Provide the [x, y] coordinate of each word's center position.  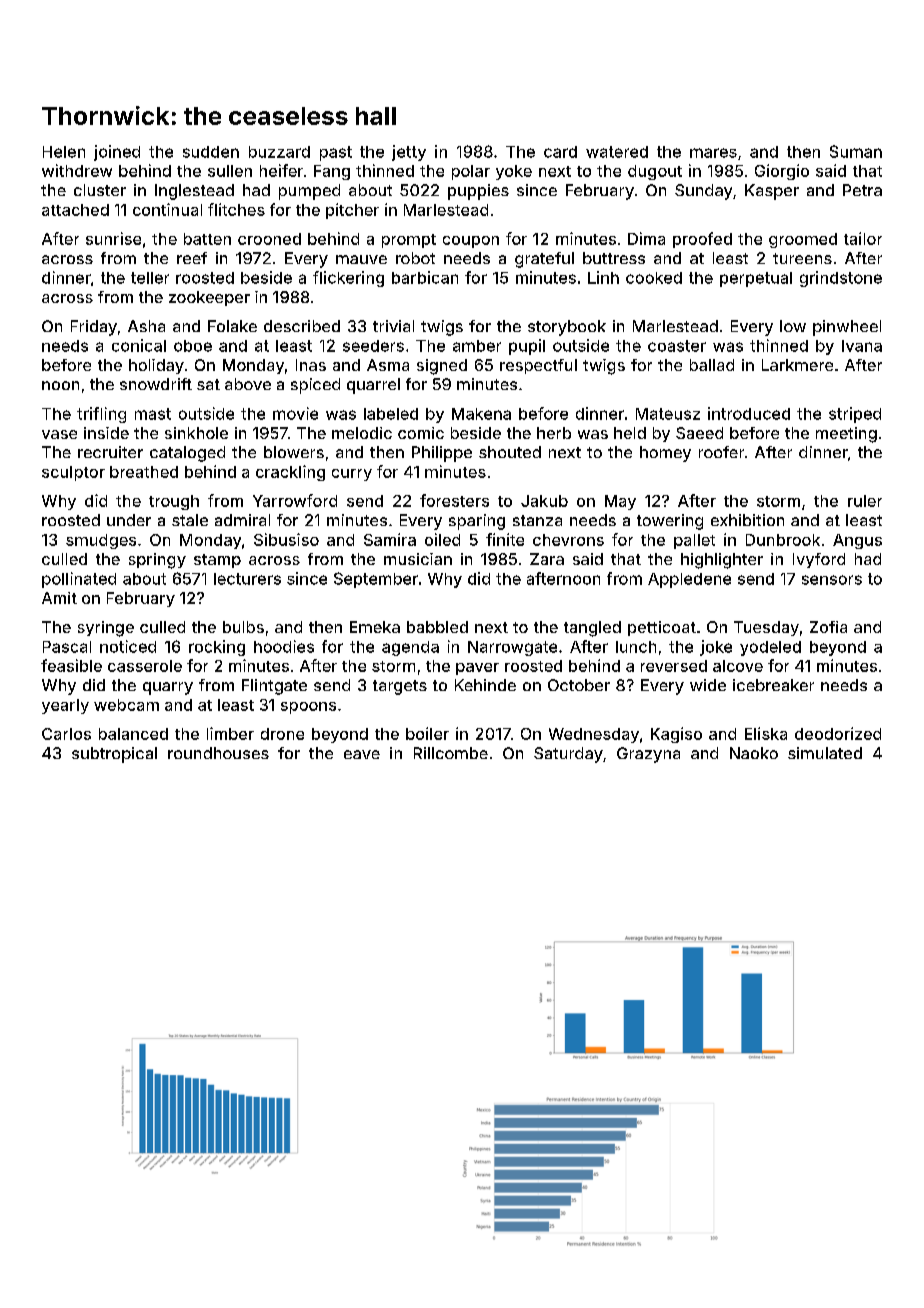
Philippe [442, 454]
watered [617, 152]
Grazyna [648, 755]
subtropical [114, 755]
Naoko [754, 753]
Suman [856, 151]
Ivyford [819, 560]
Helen [64, 152]
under [129, 520]
